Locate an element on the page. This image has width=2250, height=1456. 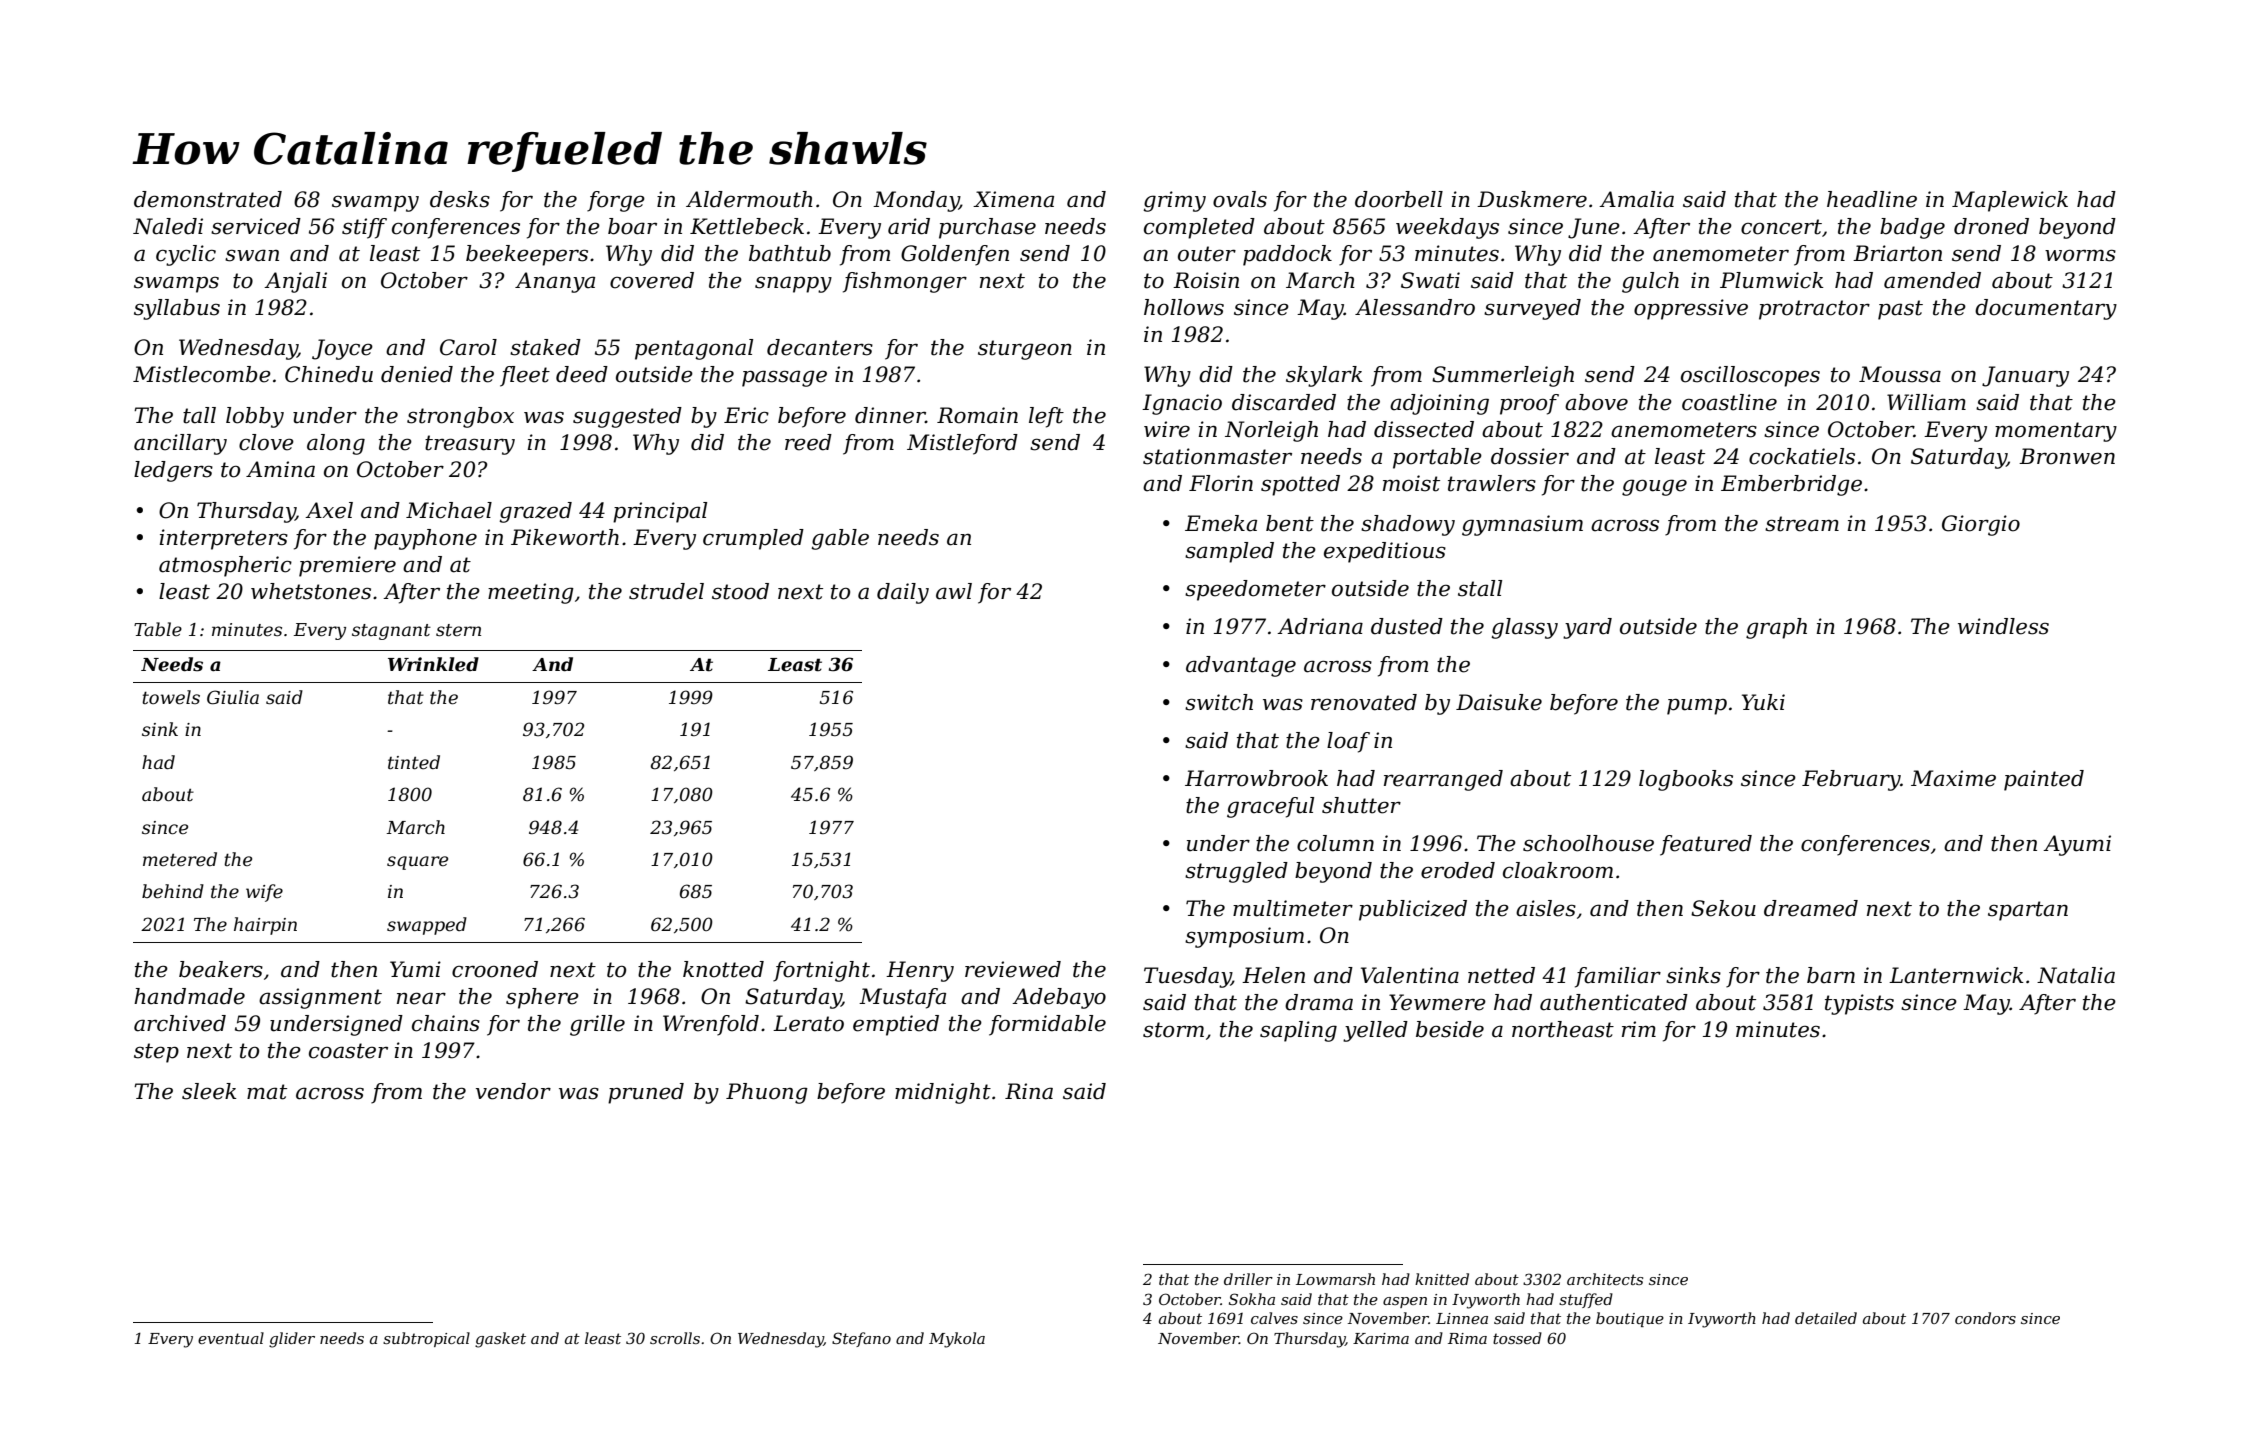
subtropical is located at coordinates (426, 1339).
